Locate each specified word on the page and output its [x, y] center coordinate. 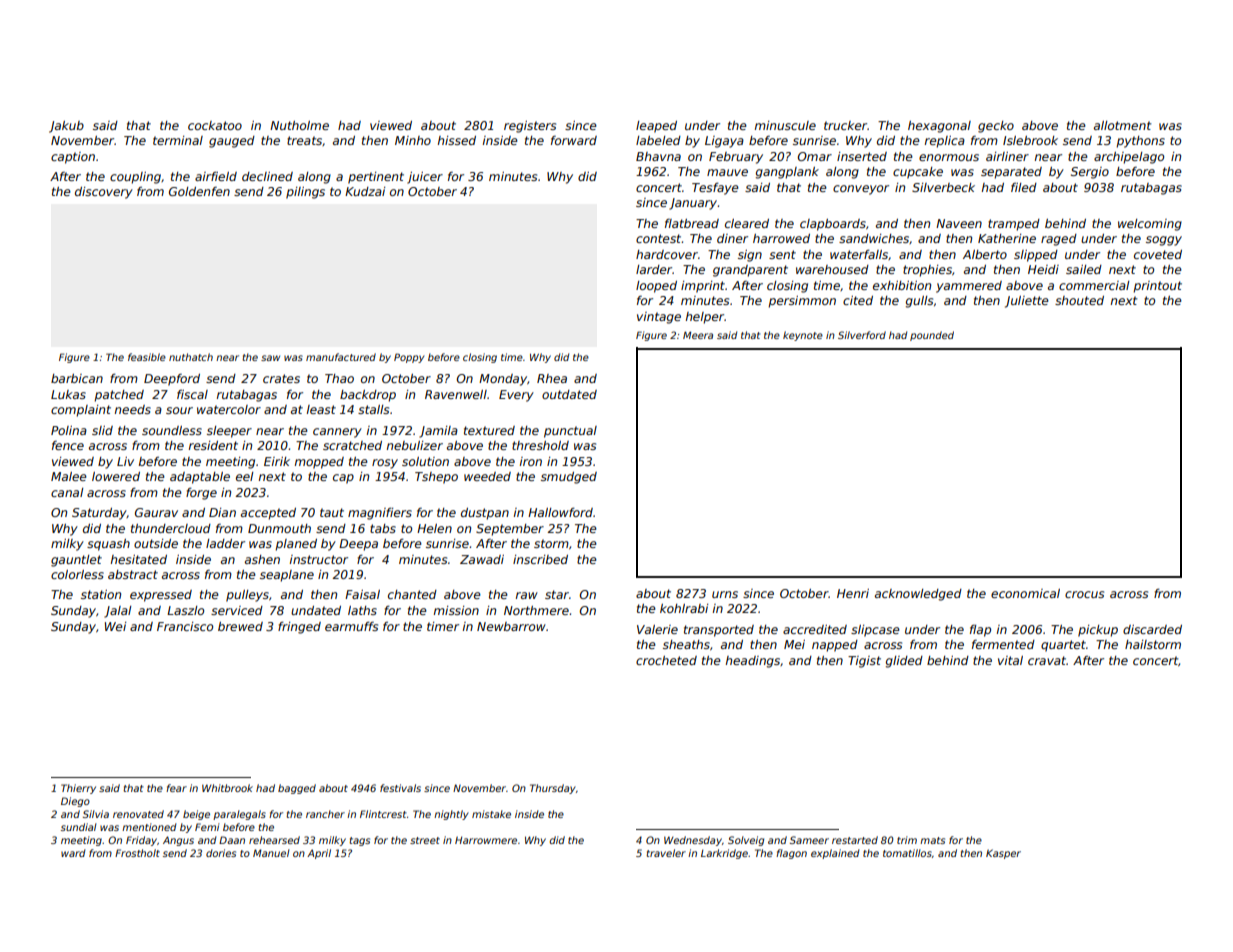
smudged [569, 478]
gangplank [787, 173]
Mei [794, 644]
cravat [1047, 660]
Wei [115, 626]
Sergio [1090, 173]
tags [359, 841]
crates [281, 378]
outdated [569, 394]
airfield [216, 176]
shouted [1079, 300]
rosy [385, 464]
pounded [932, 336]
